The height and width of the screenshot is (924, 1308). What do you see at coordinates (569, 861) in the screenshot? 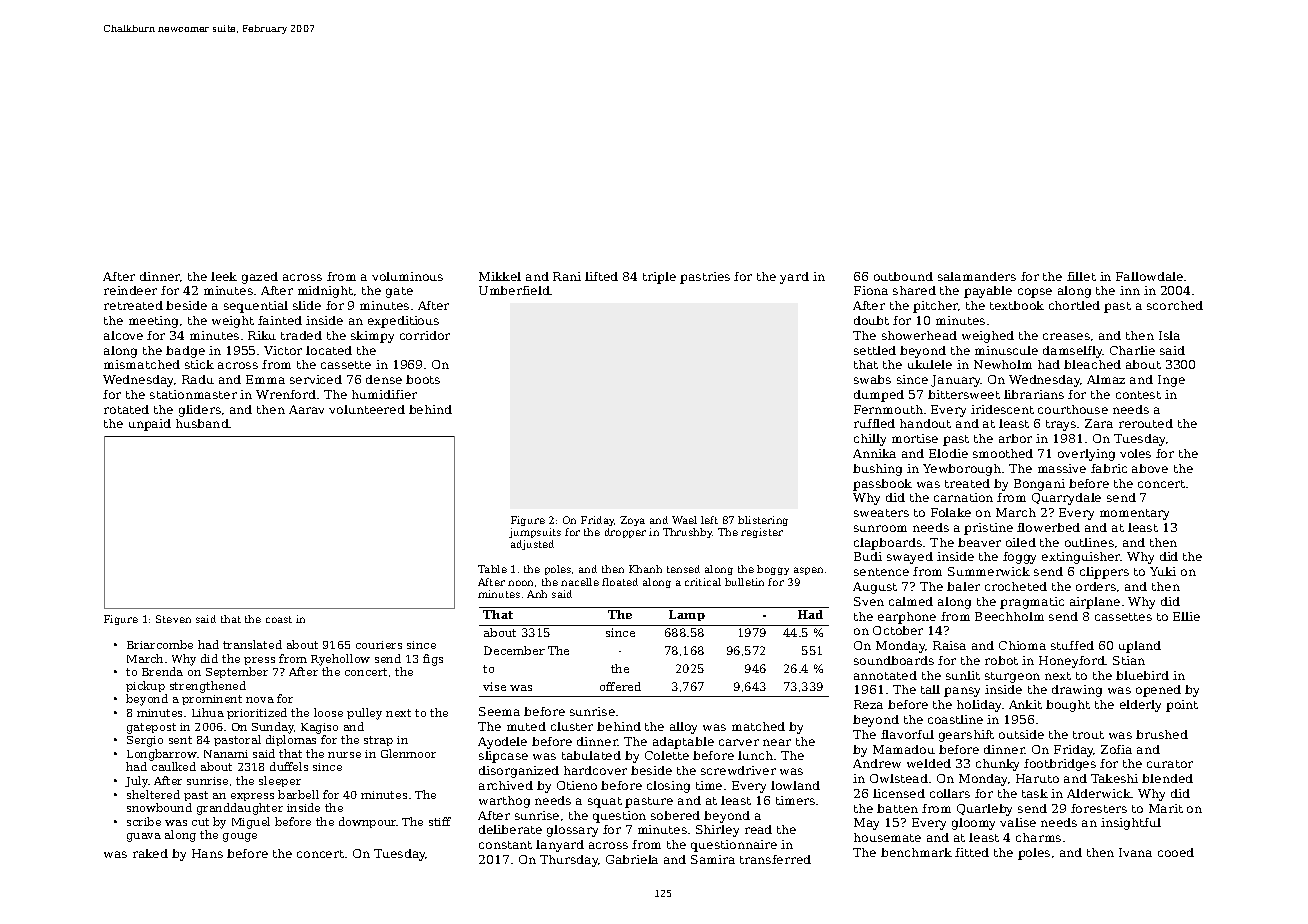
I see `Thursday` at bounding box center [569, 861].
